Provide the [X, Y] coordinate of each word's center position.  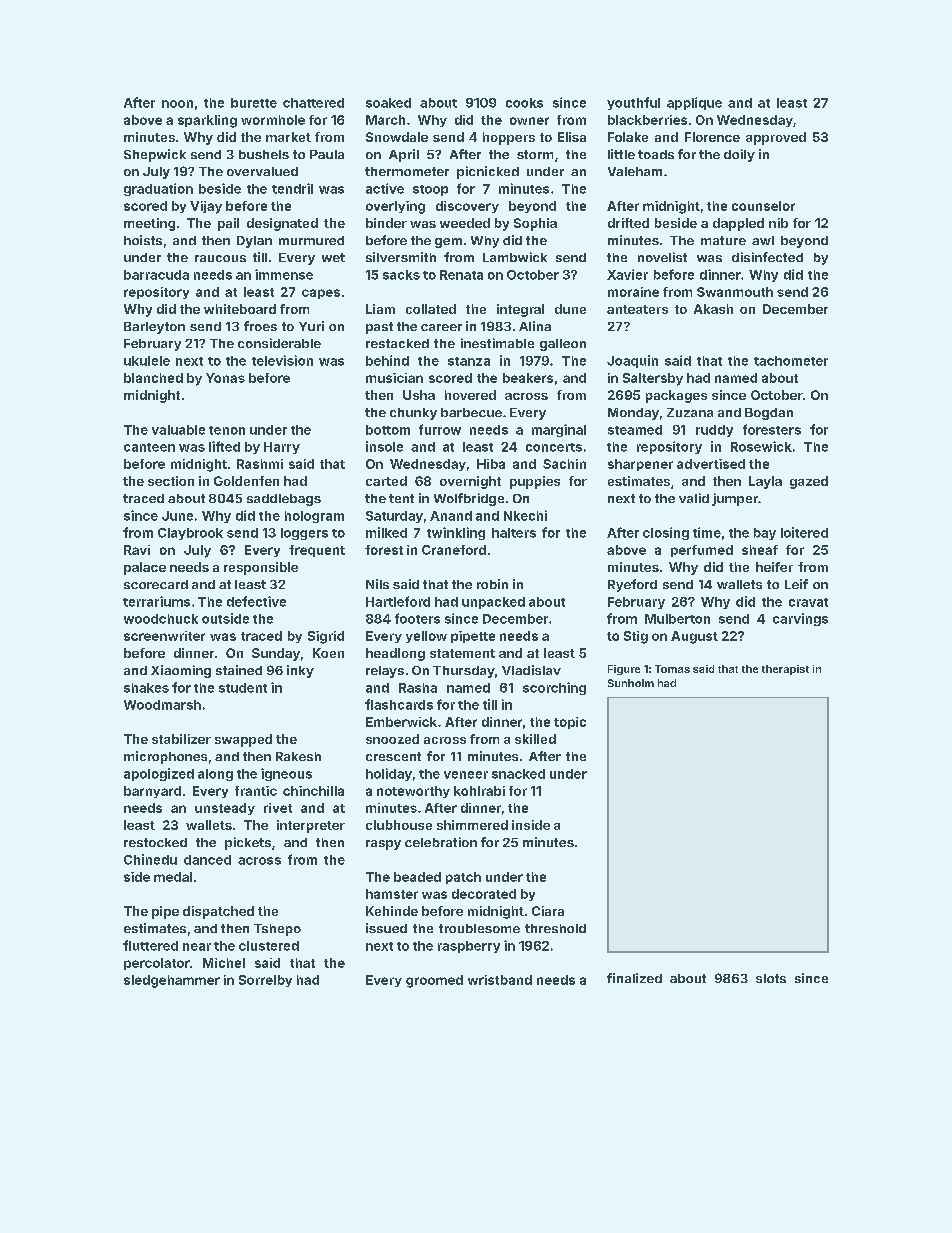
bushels [264, 154]
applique [694, 103]
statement [462, 653]
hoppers [509, 138]
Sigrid [326, 637]
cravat [808, 602]
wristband [500, 980]
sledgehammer [172, 981]
